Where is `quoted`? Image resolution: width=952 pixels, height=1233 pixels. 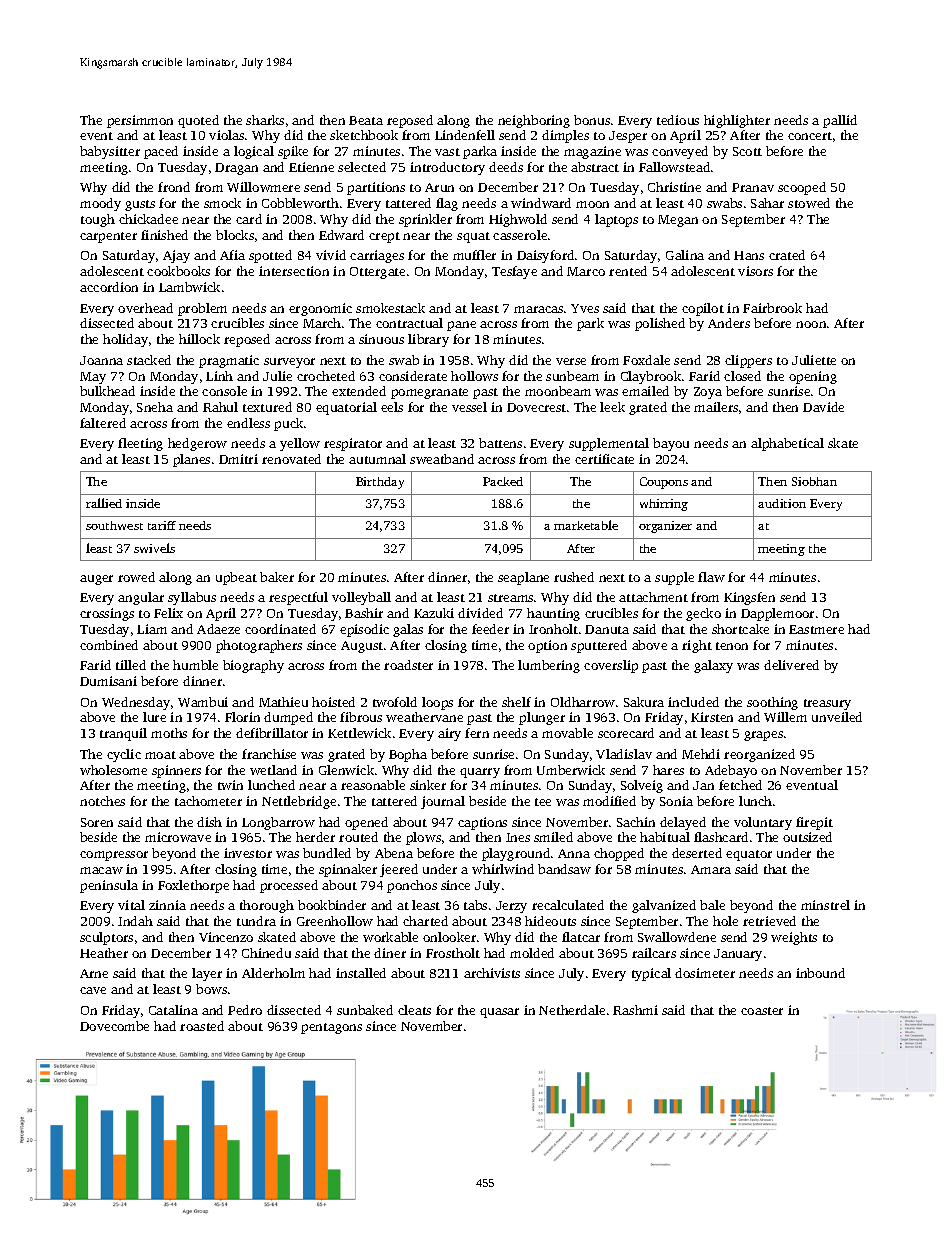
quoted is located at coordinates (198, 121).
